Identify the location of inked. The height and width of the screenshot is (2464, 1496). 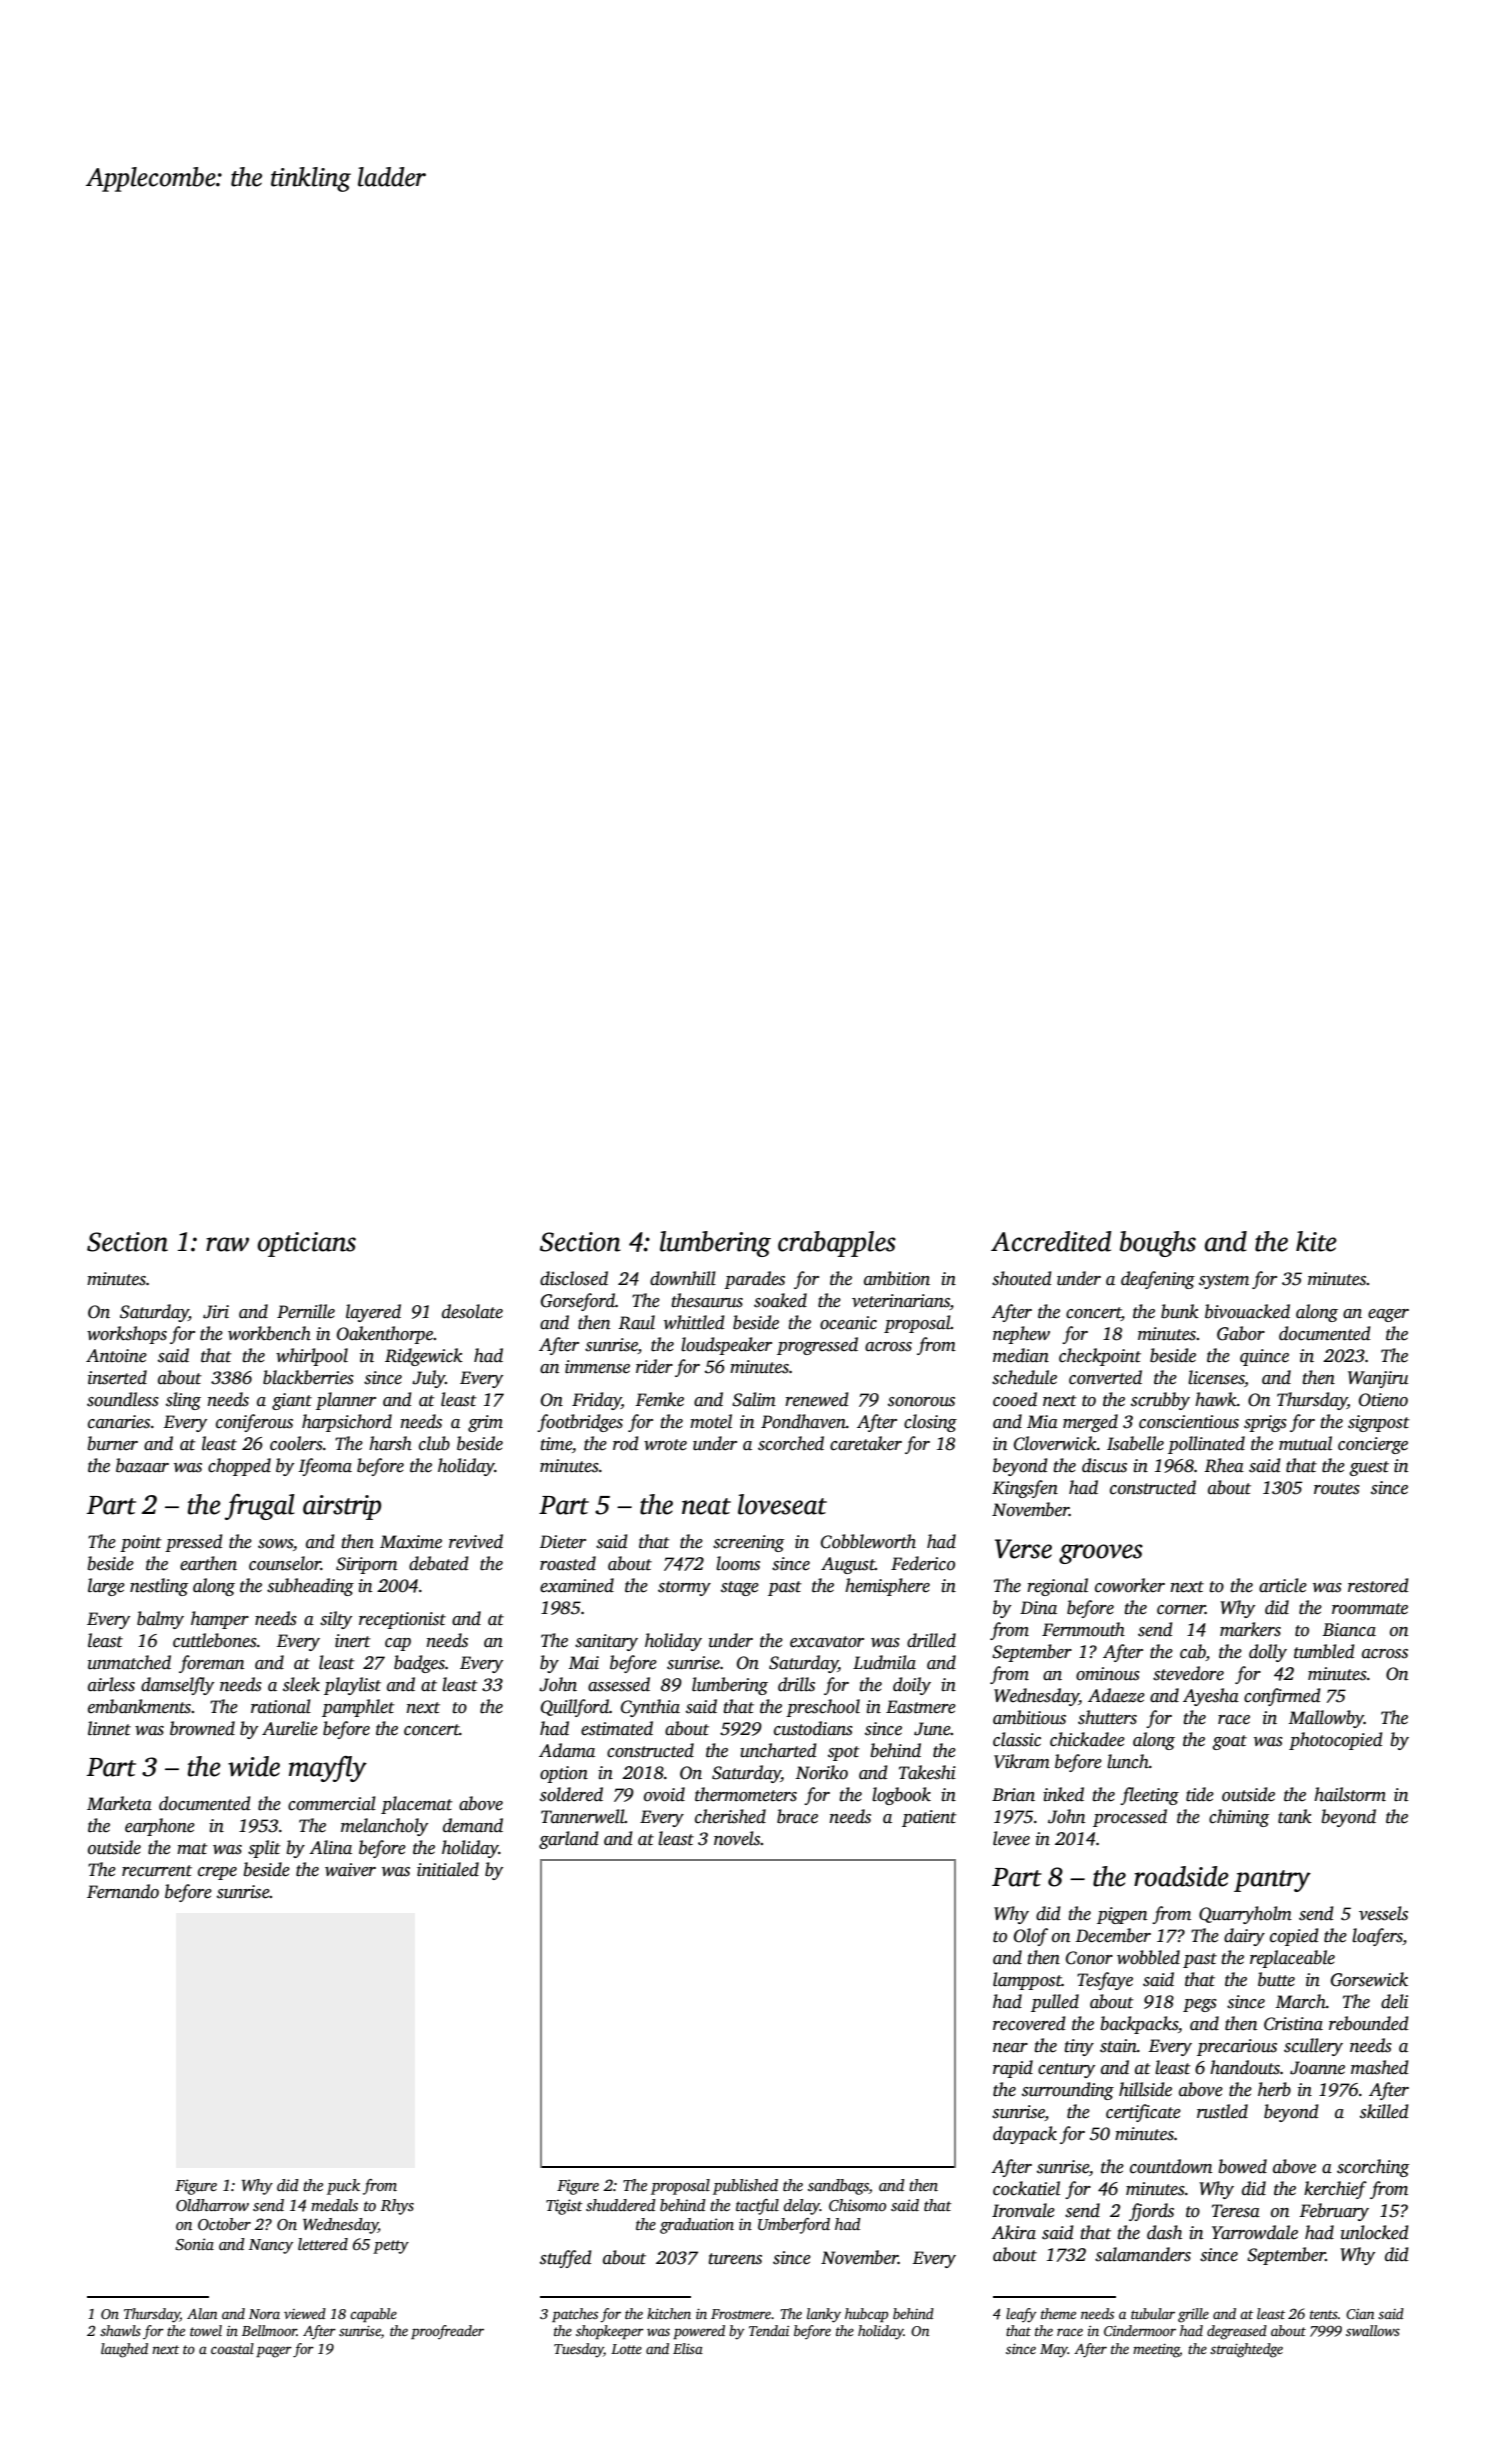
(1063, 1794).
